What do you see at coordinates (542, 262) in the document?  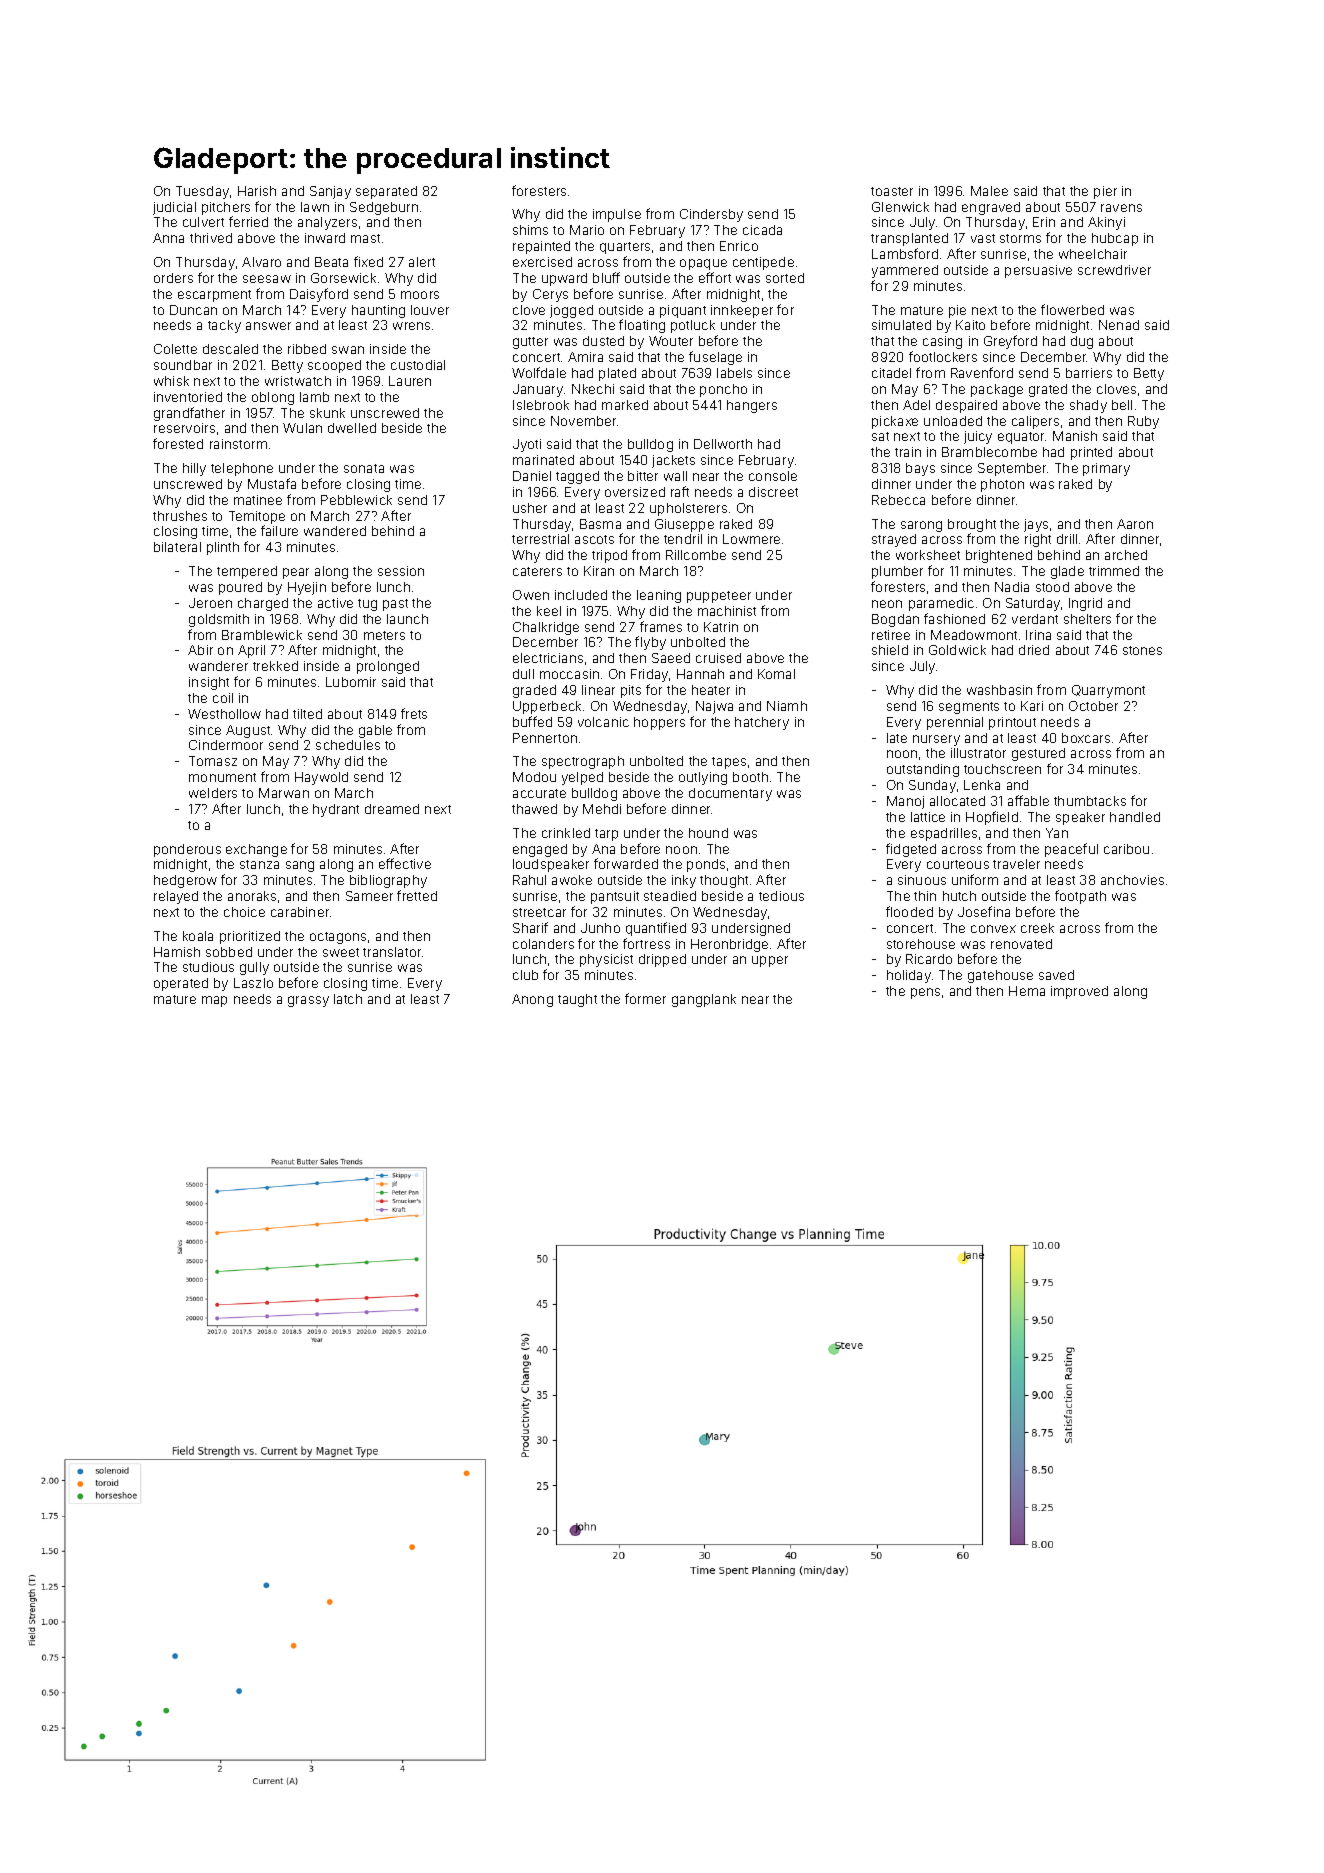 I see `exercised` at bounding box center [542, 262].
